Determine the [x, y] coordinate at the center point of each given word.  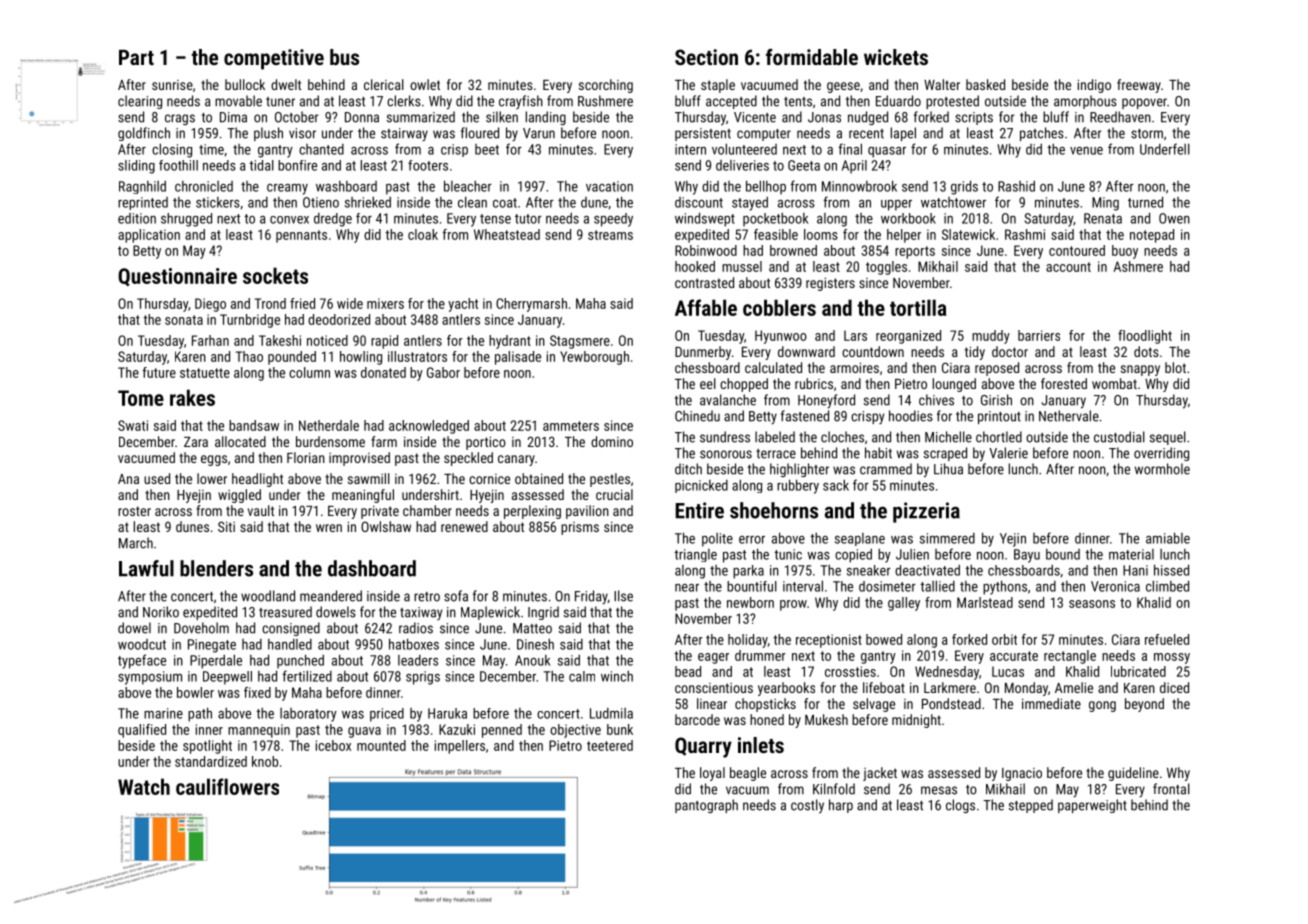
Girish [996, 400]
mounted [381, 745]
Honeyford [826, 401]
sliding [136, 167]
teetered [610, 745]
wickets [896, 57]
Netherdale [329, 425]
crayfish [521, 102]
